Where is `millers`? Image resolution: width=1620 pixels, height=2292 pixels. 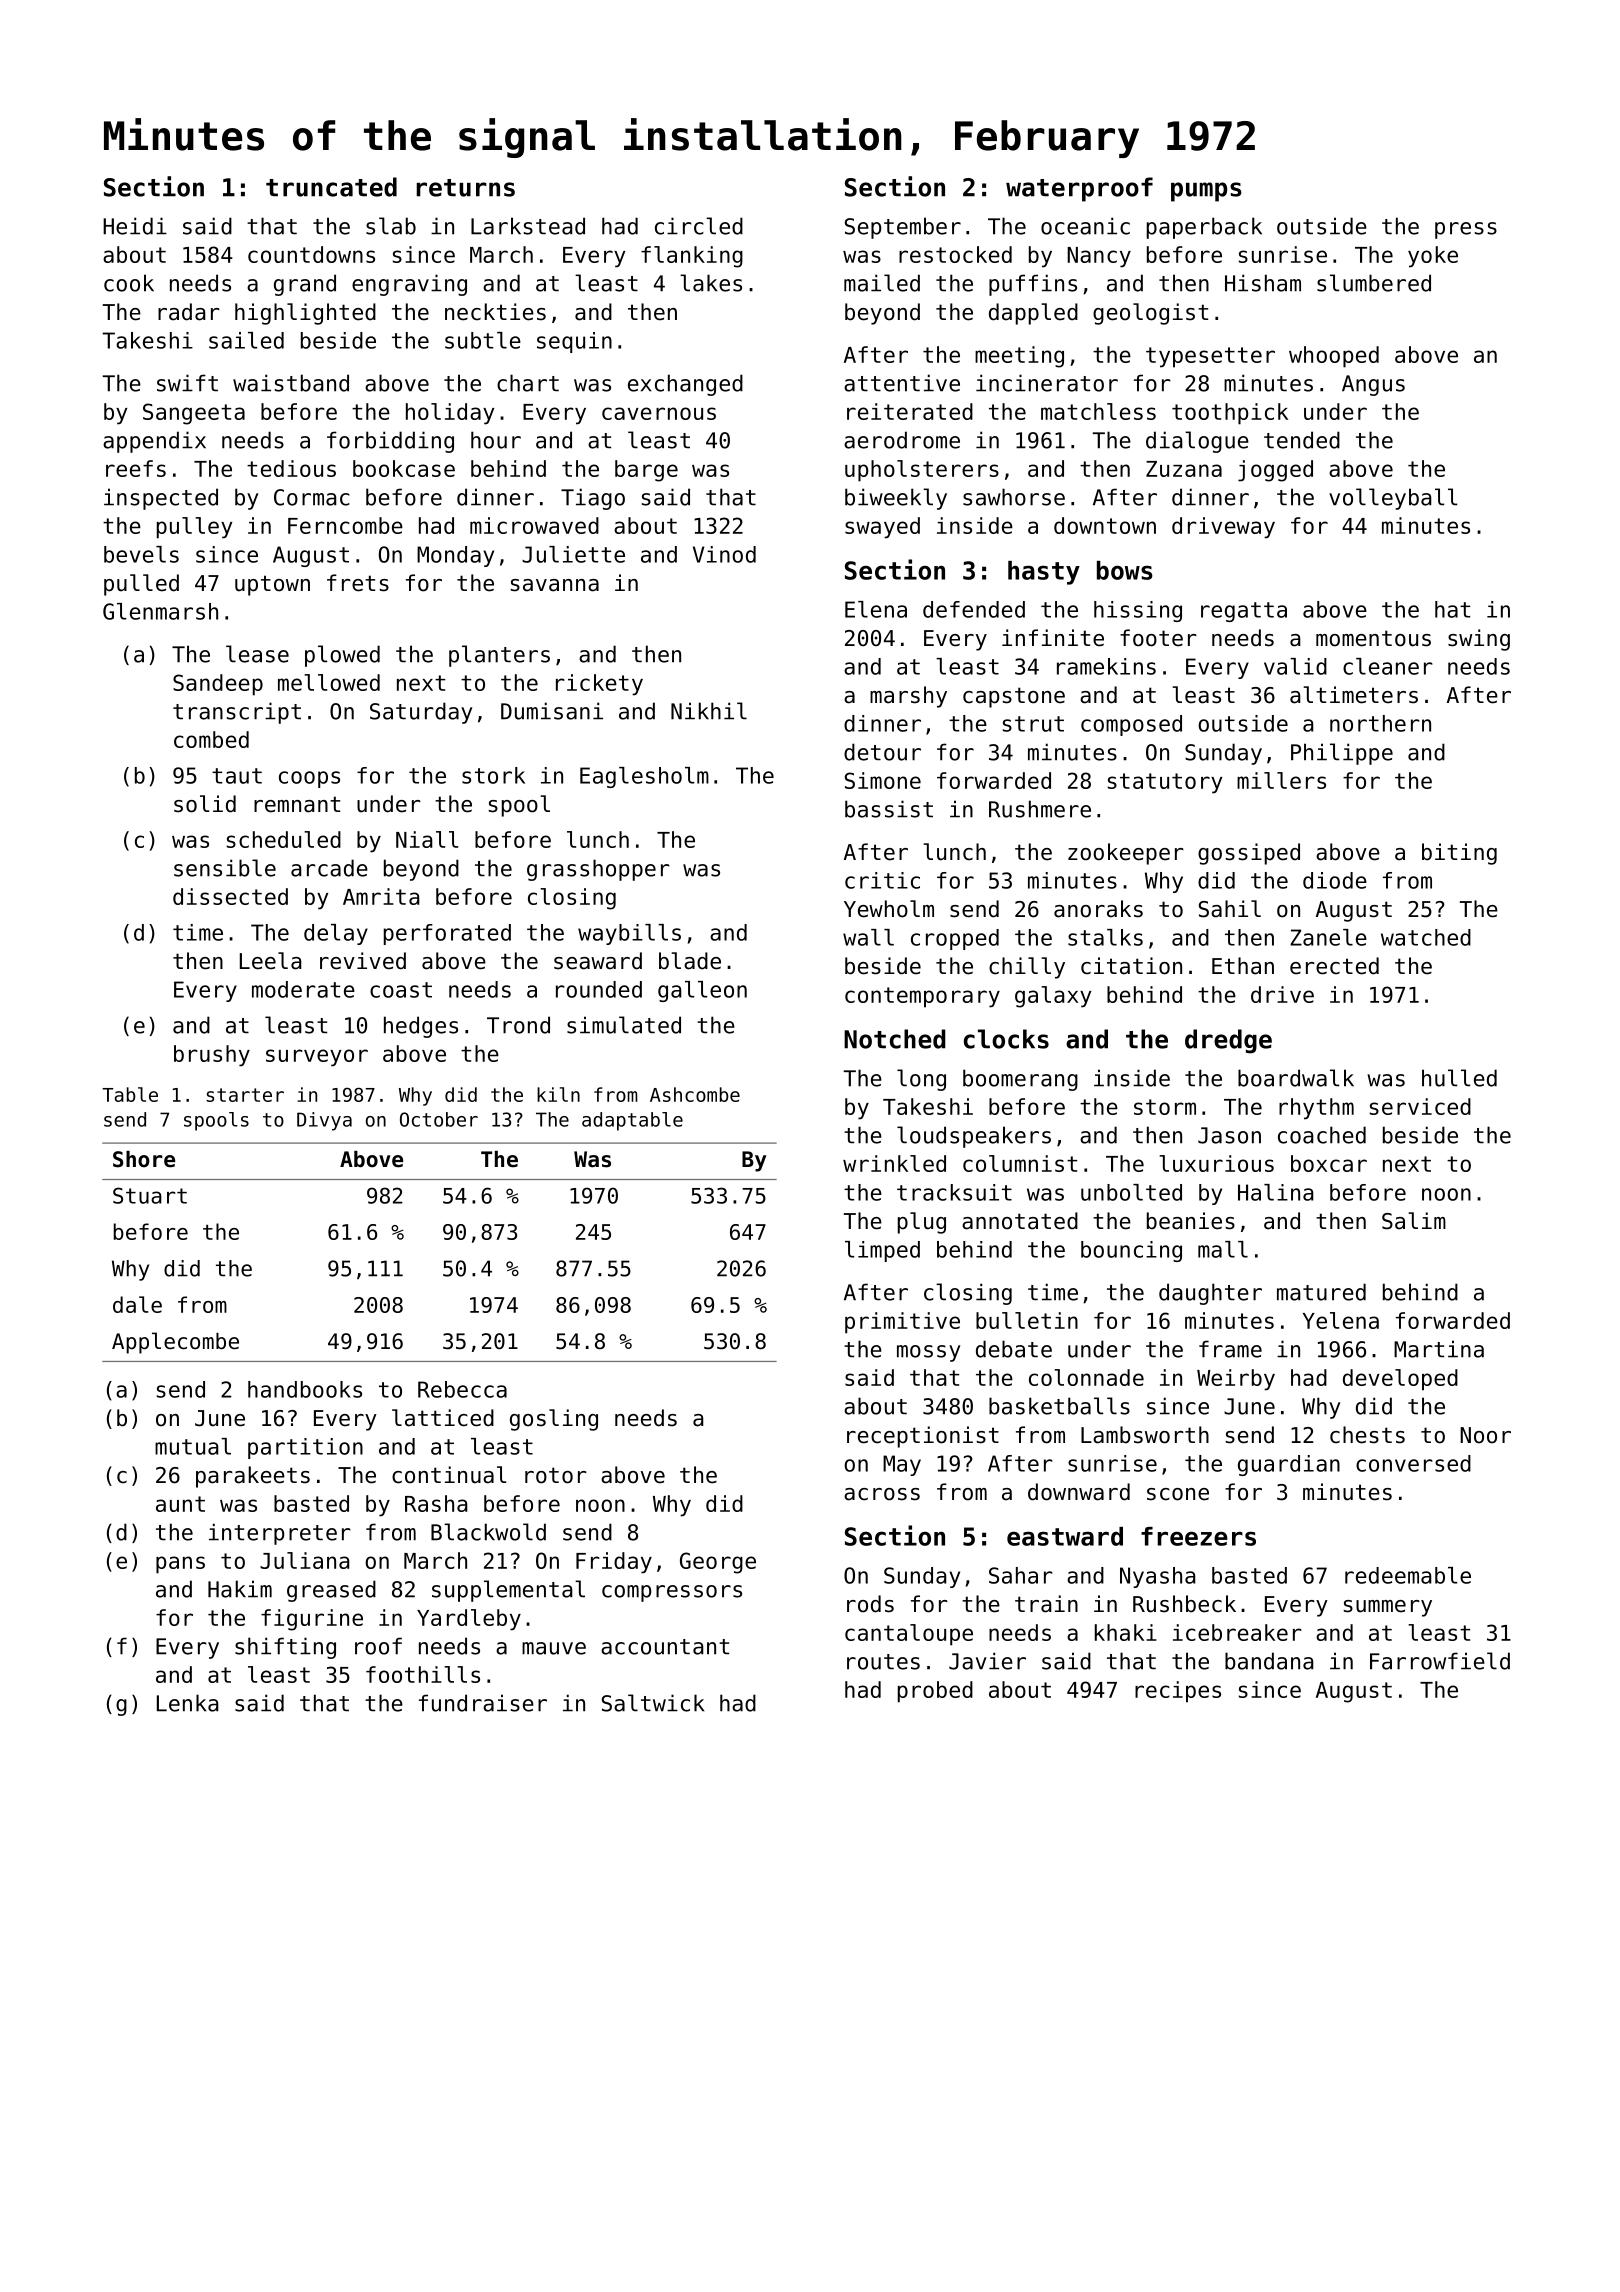 millers is located at coordinates (1281, 780).
